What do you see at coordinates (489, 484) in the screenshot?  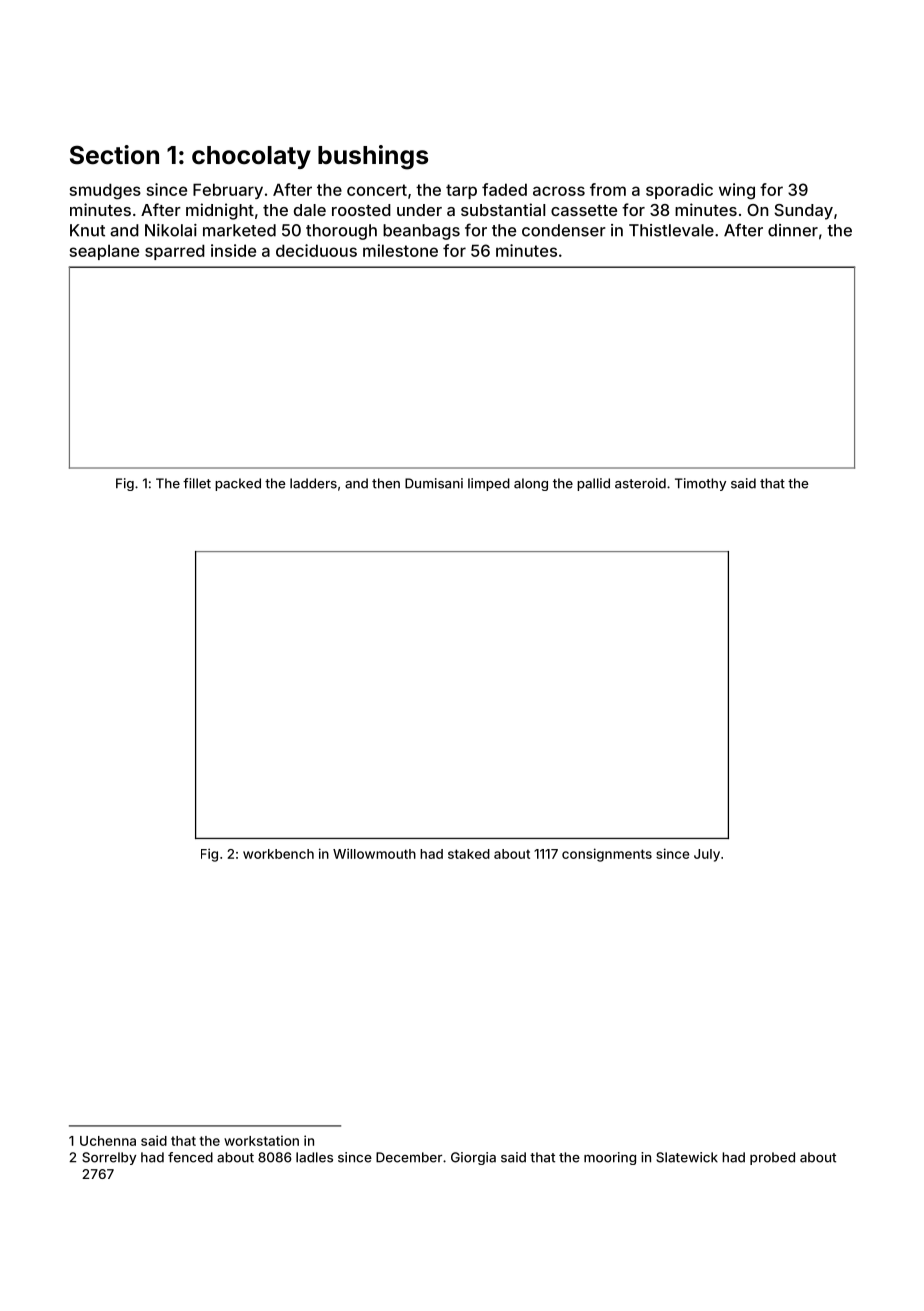 I see `limped` at bounding box center [489, 484].
